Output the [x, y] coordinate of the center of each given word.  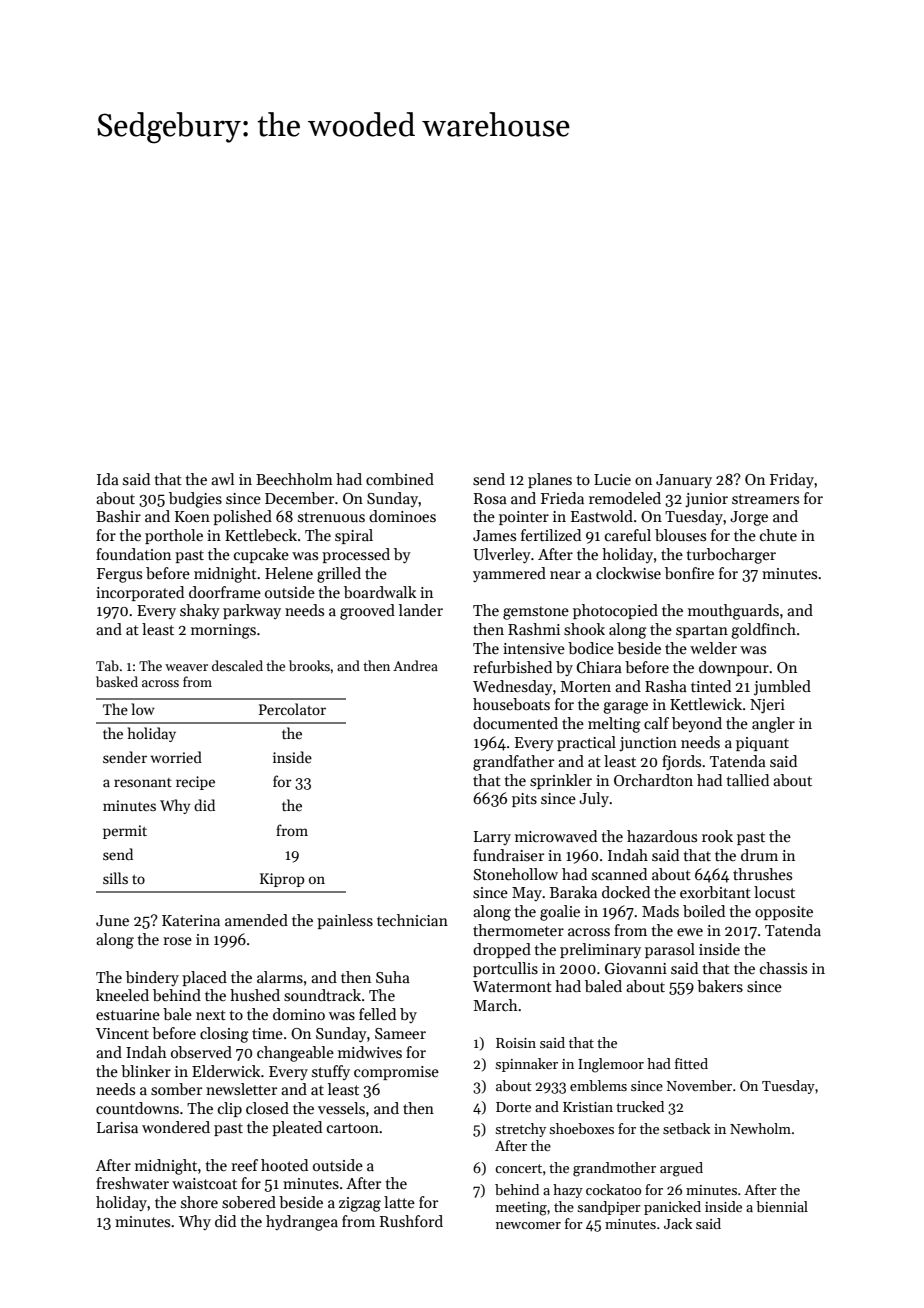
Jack [678, 1223]
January [684, 481]
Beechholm [294, 479]
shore [199, 1202]
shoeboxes [582, 1128]
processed [356, 555]
